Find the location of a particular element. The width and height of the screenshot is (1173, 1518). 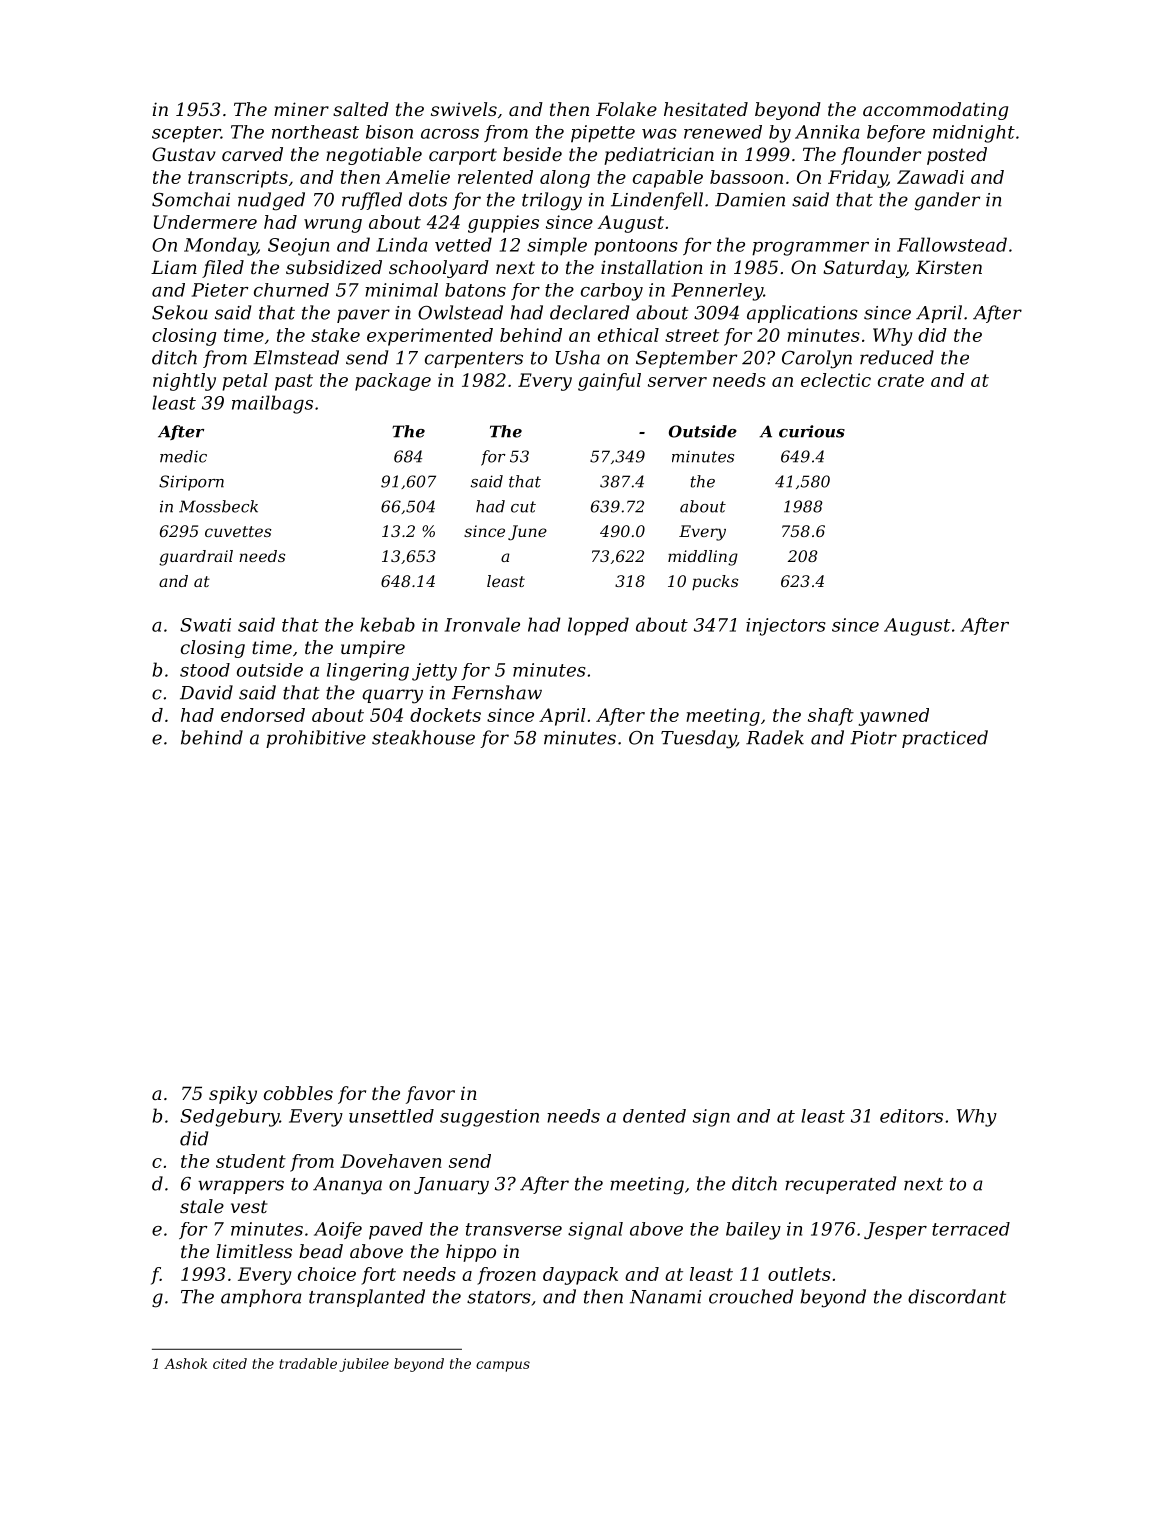

vest is located at coordinates (249, 1206).
